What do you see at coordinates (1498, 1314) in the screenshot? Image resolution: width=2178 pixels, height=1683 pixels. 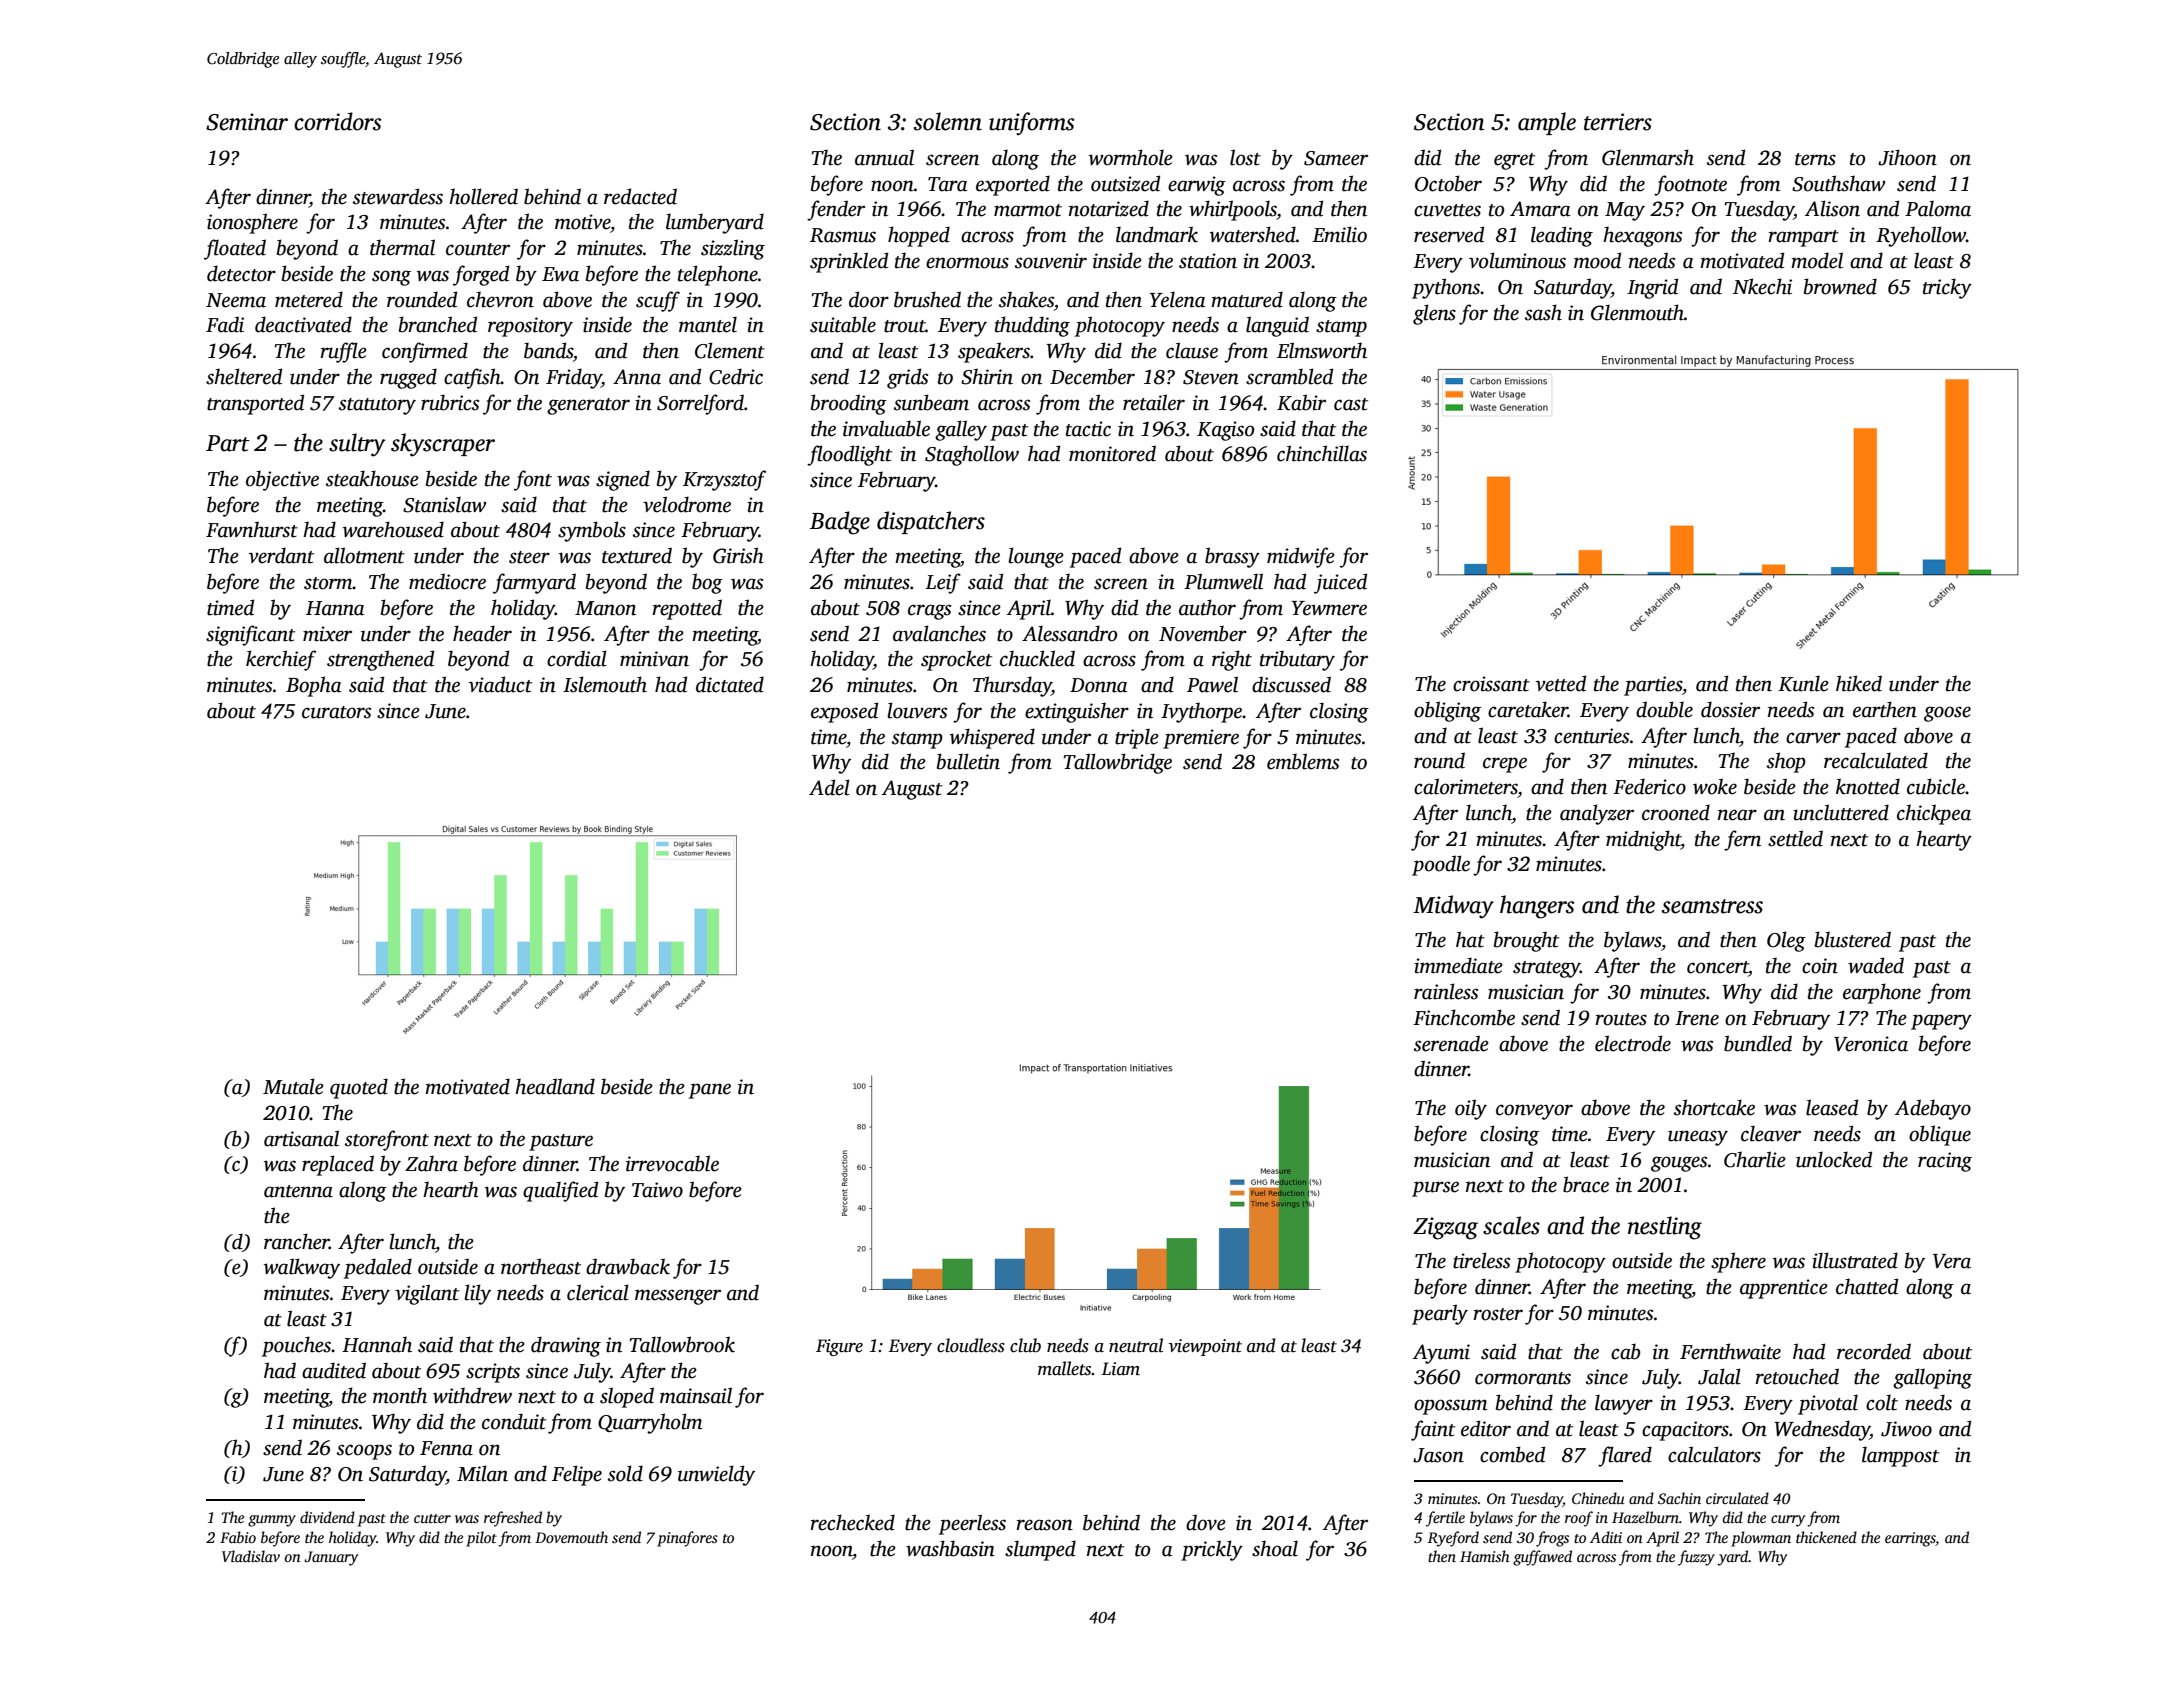 I see `roster` at bounding box center [1498, 1314].
